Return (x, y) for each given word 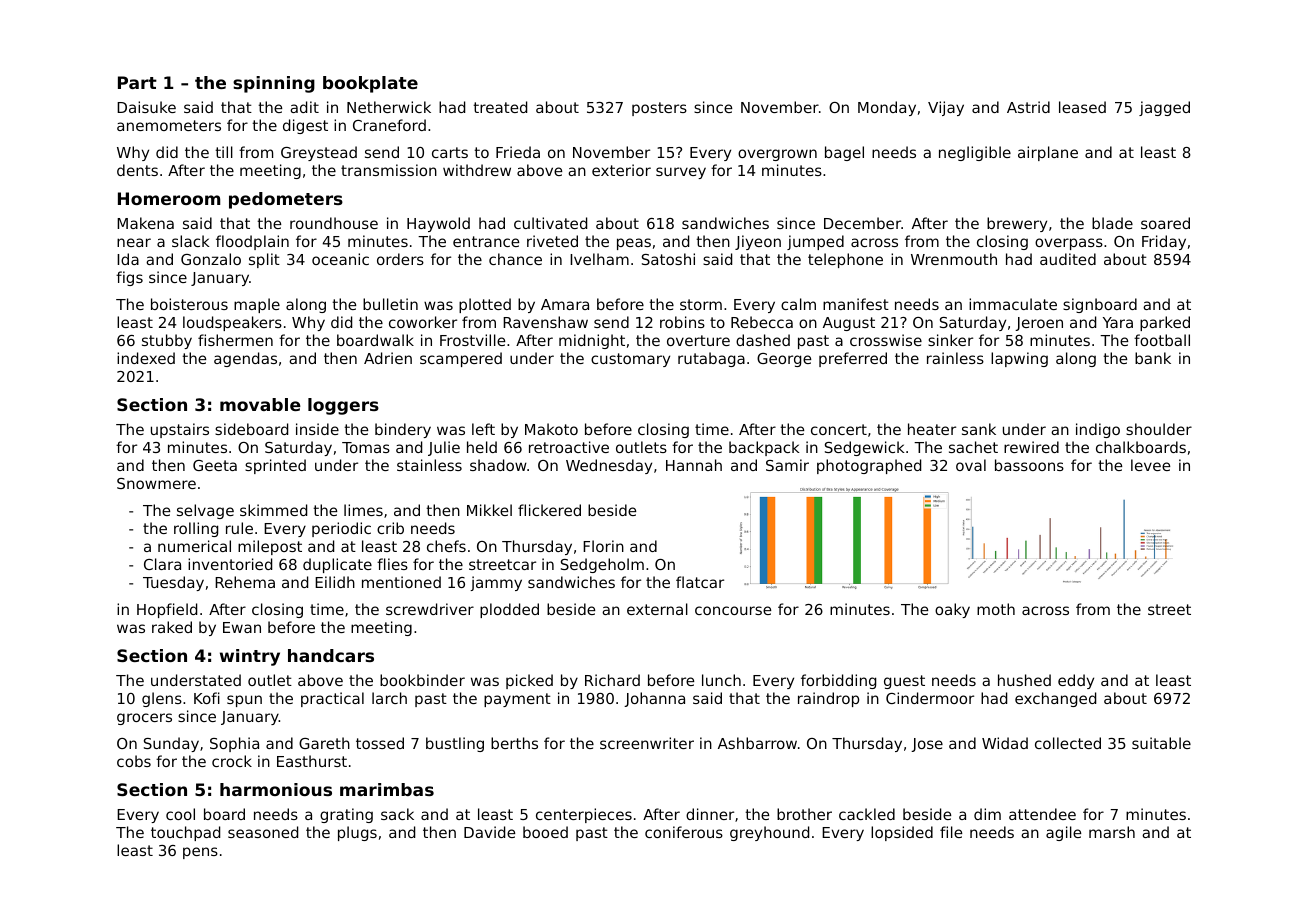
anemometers (169, 125)
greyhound (769, 833)
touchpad (185, 833)
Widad (1005, 743)
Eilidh (335, 582)
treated (500, 107)
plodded (509, 610)
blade (1112, 223)
